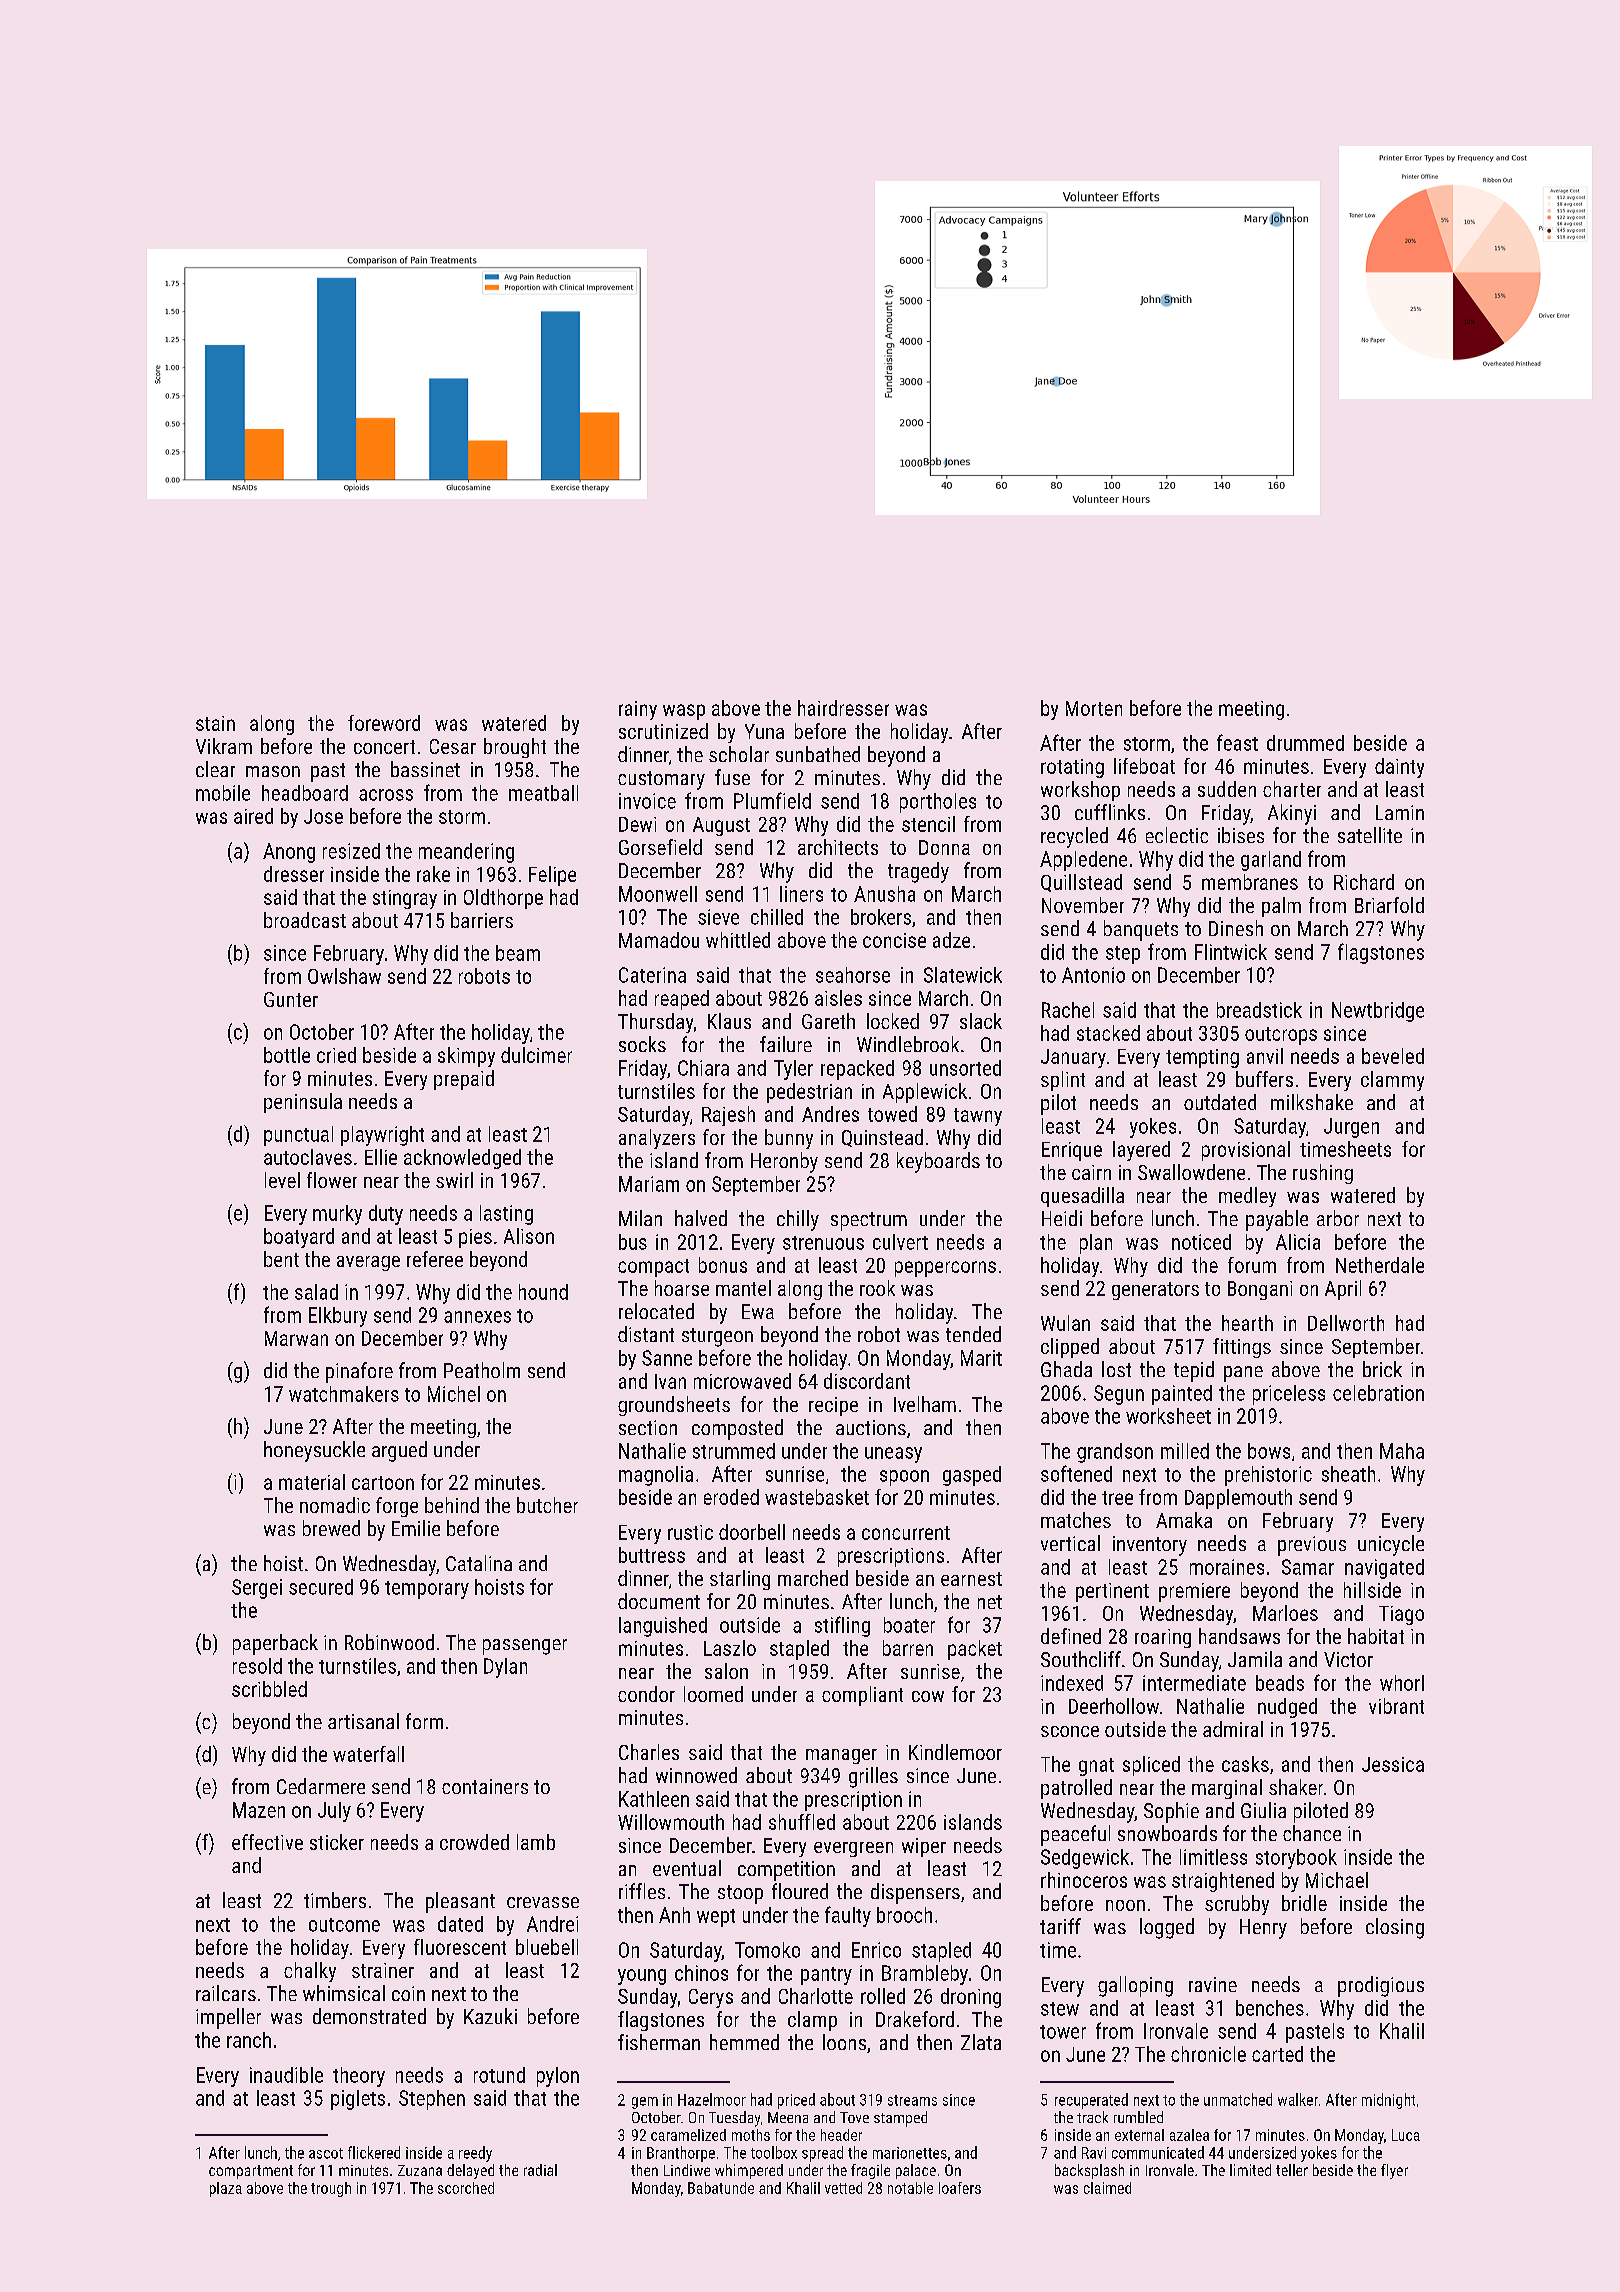  What do you see at coordinates (908, 1648) in the screenshot?
I see `barren` at bounding box center [908, 1648].
